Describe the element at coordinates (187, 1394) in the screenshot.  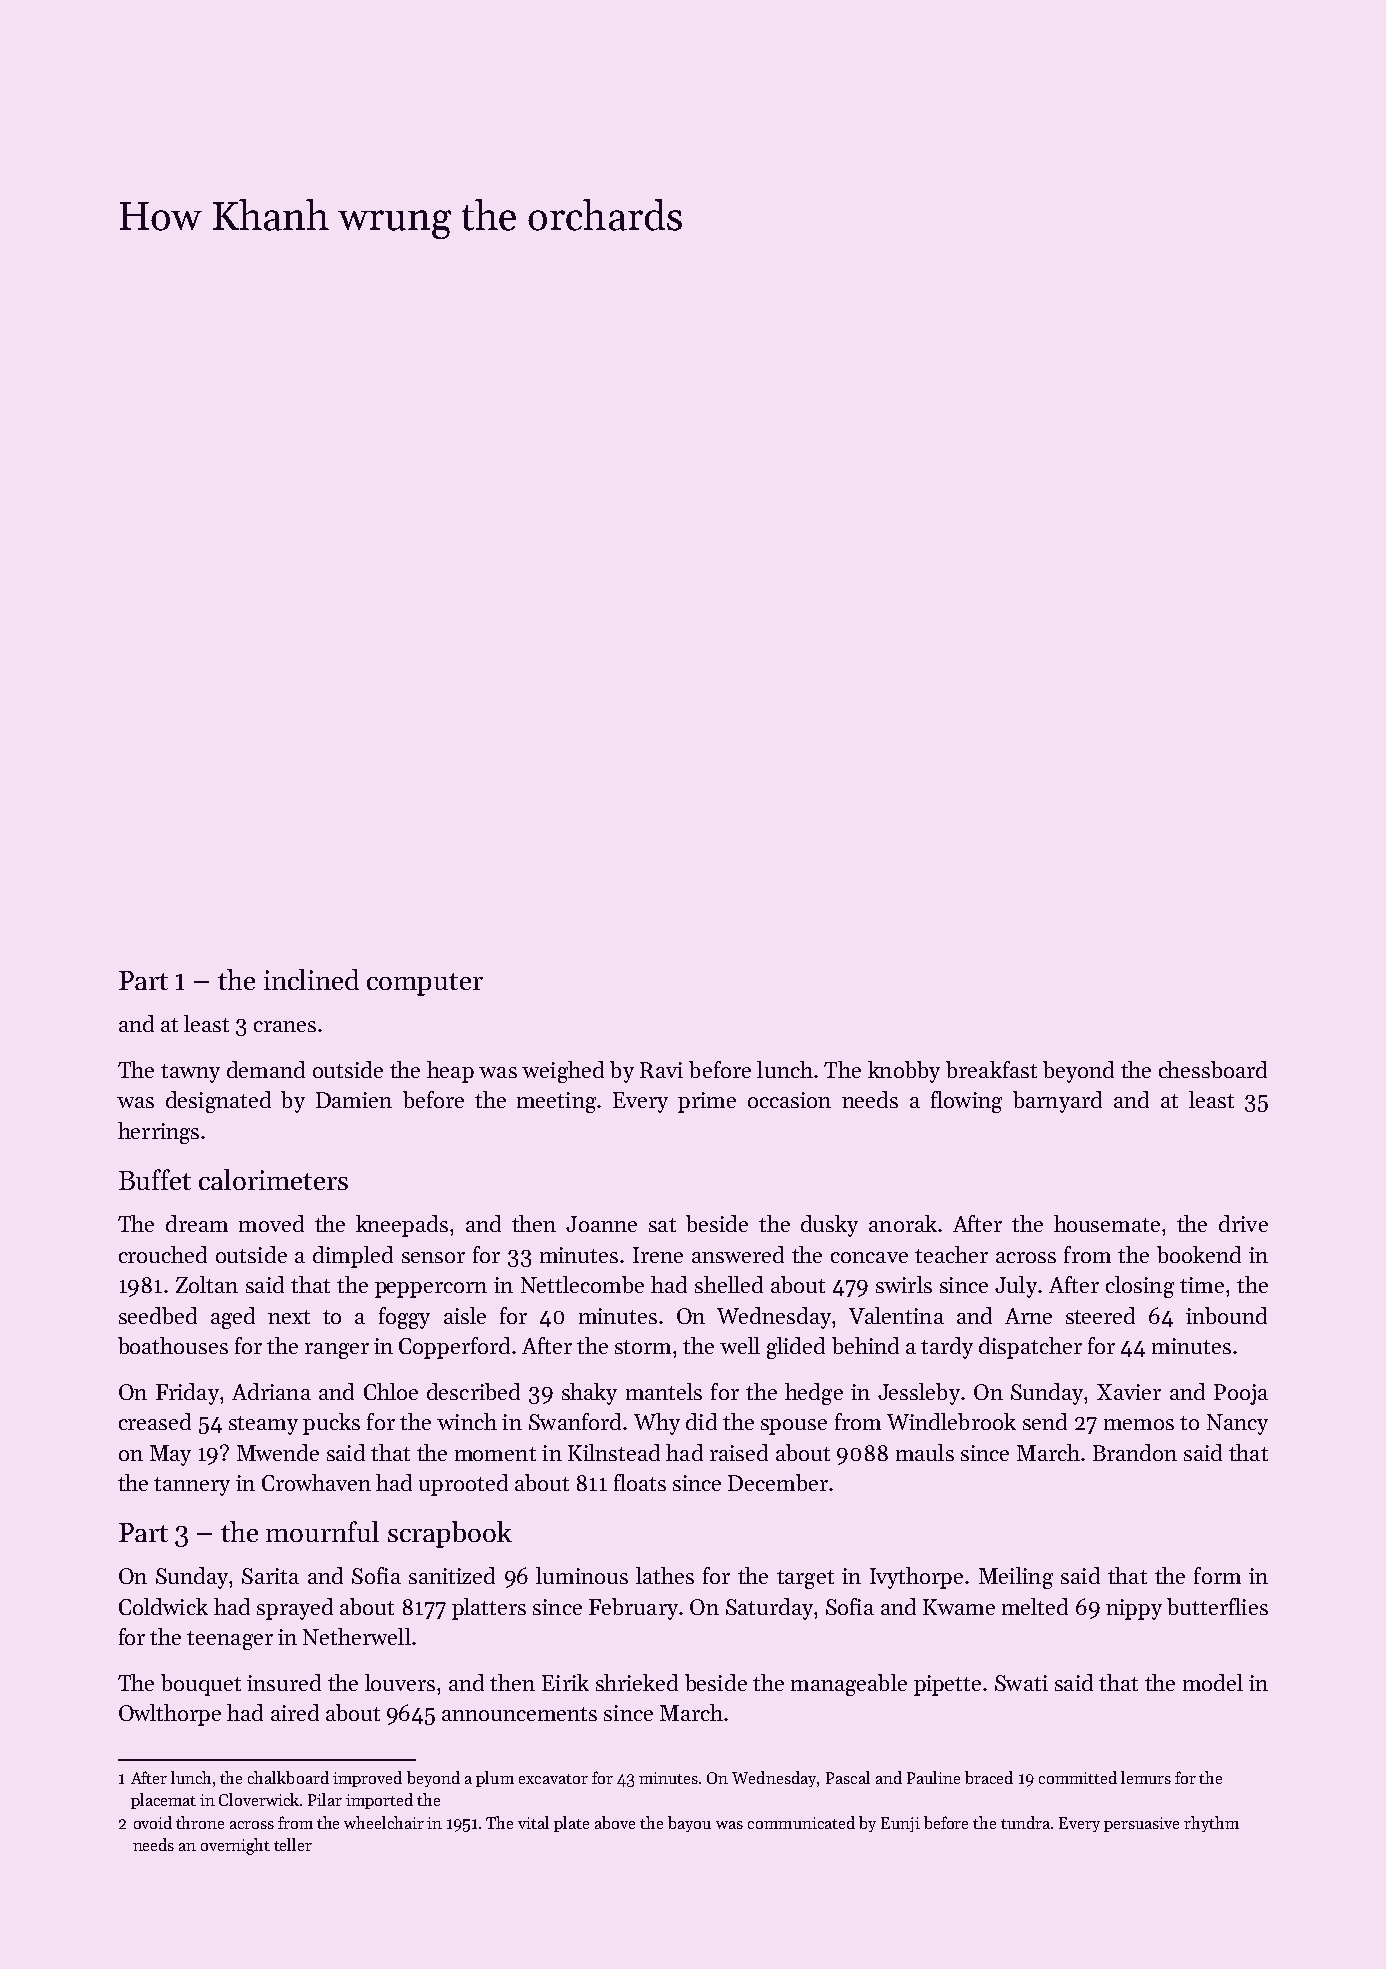
I see `Friday` at that location.
